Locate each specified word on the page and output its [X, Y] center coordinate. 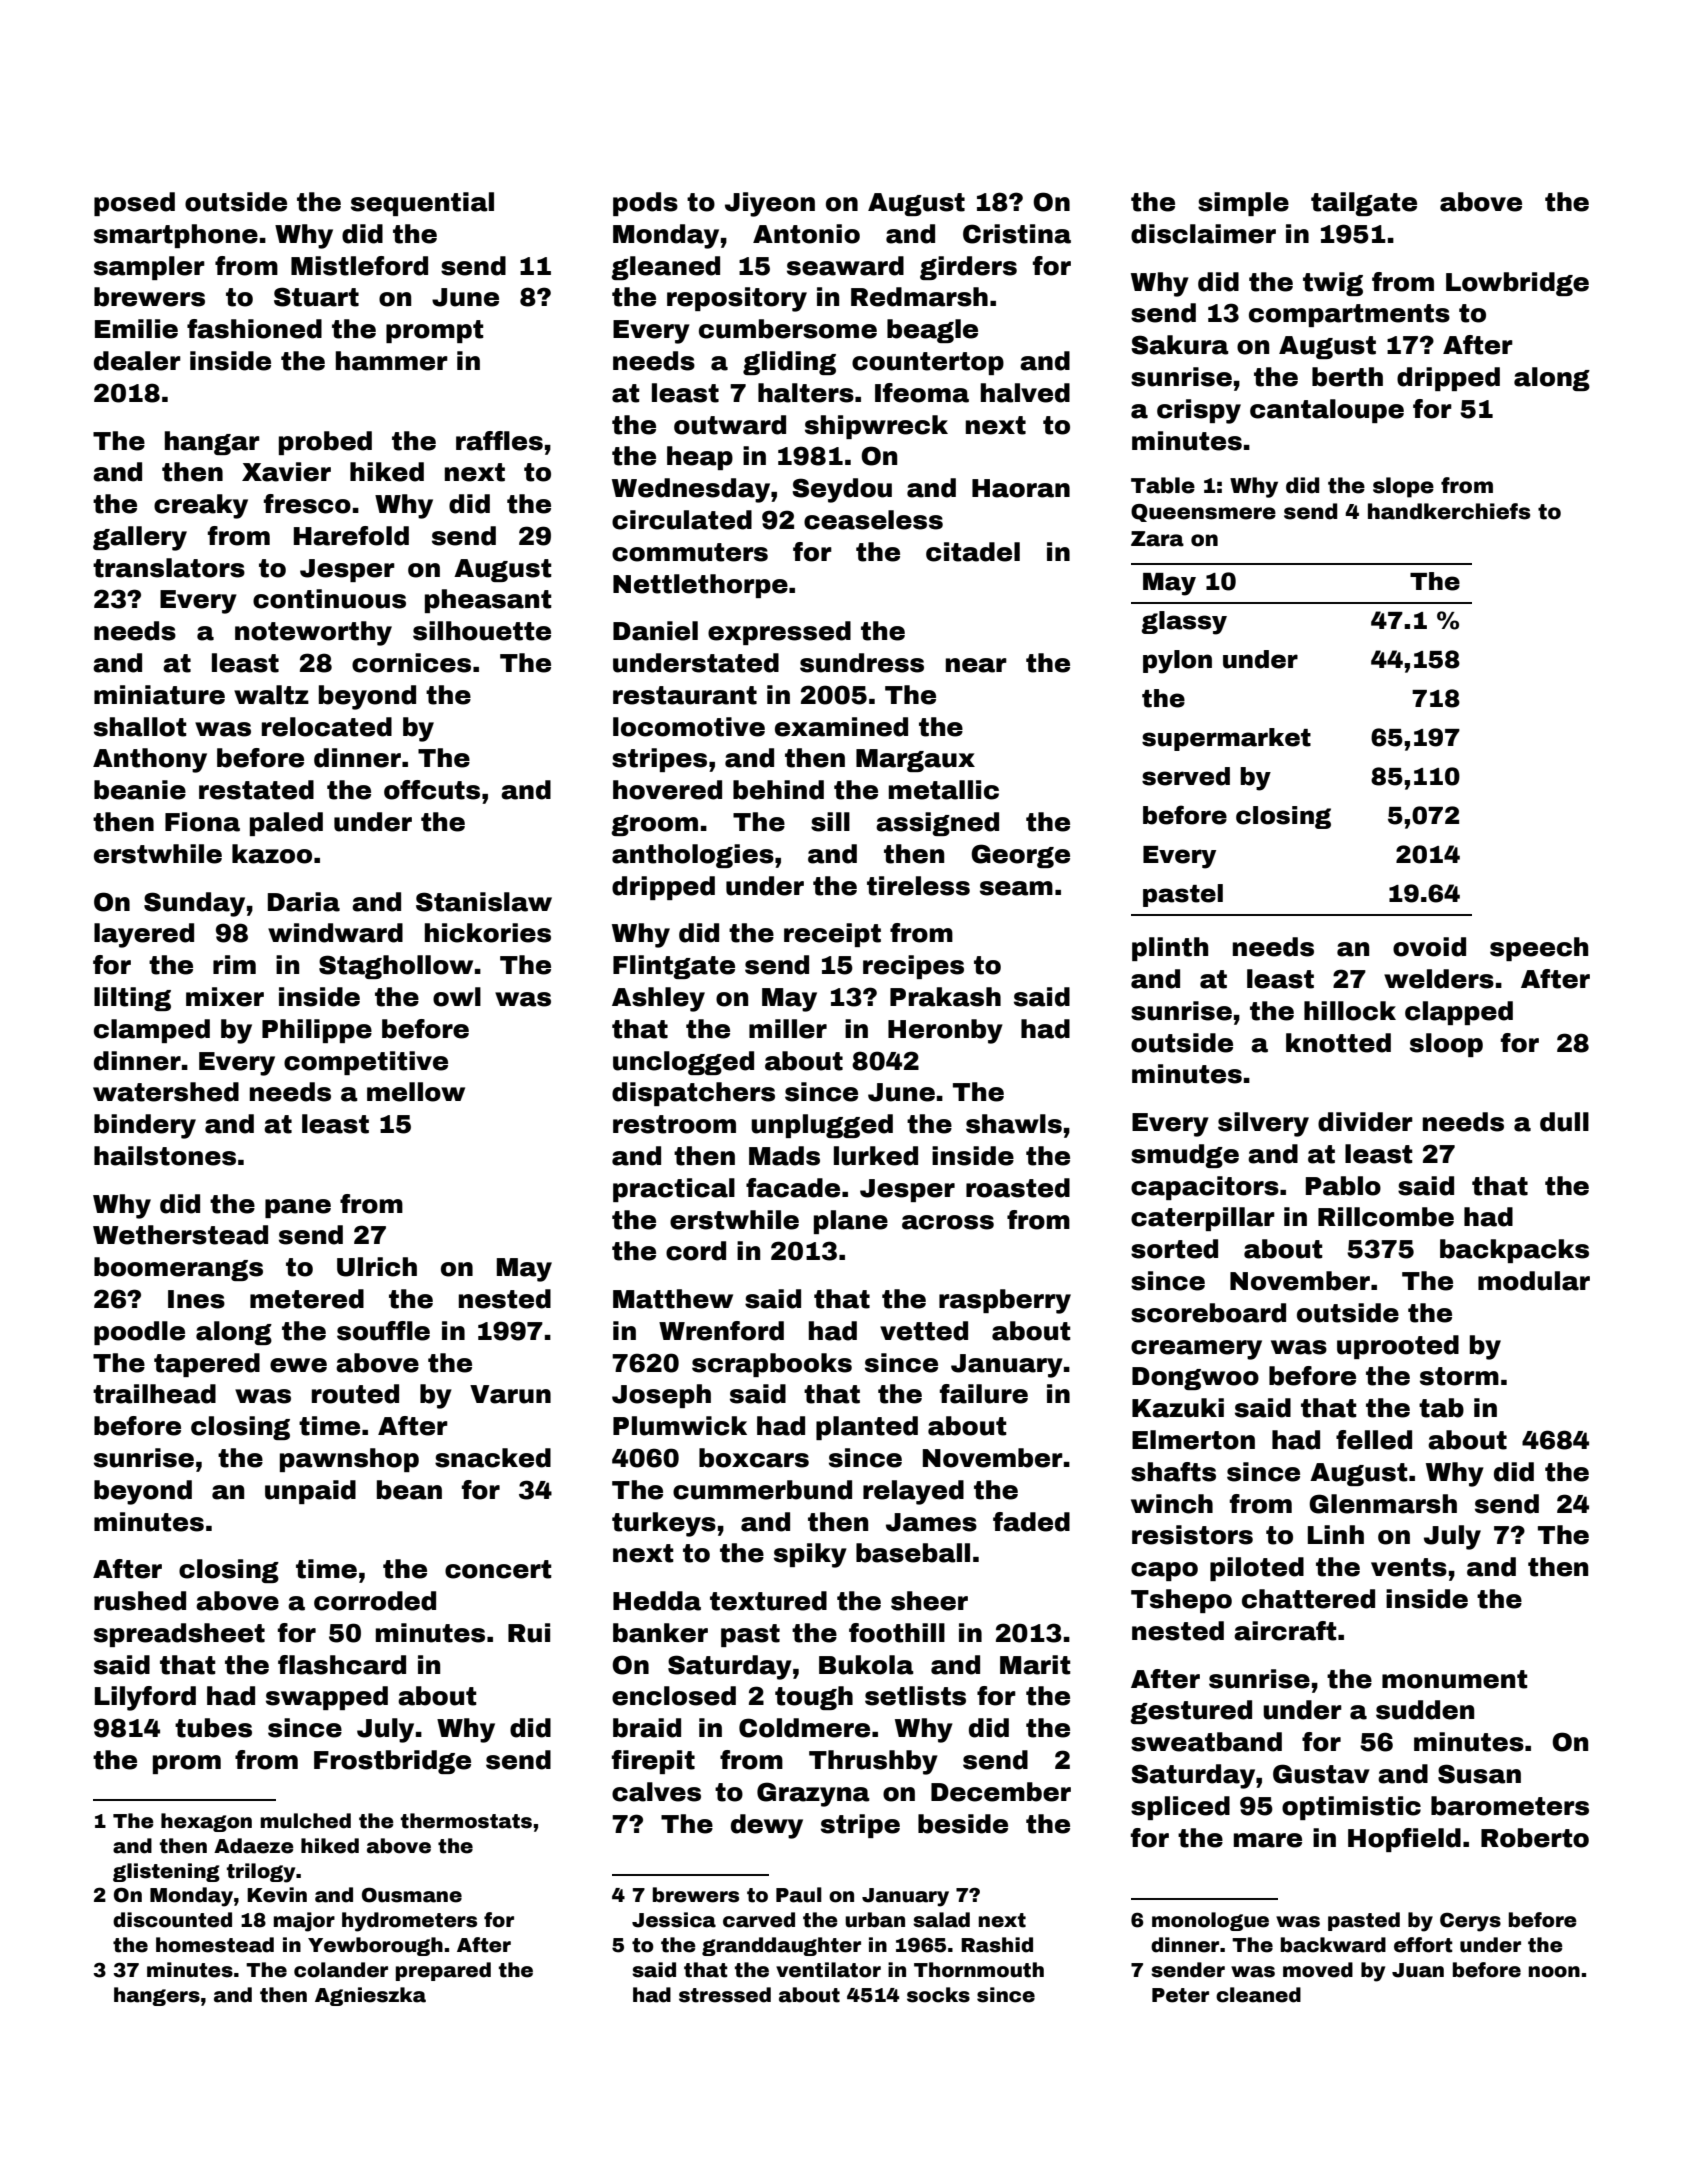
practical [674, 1190]
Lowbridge [1517, 284]
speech [1539, 949]
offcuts [432, 790]
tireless [918, 886]
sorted [1174, 1249]
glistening [166, 1872]
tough [814, 1698]
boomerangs [178, 1269]
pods [645, 204]
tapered [207, 1365]
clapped [1459, 1013]
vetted [924, 1331]
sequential [422, 204]
